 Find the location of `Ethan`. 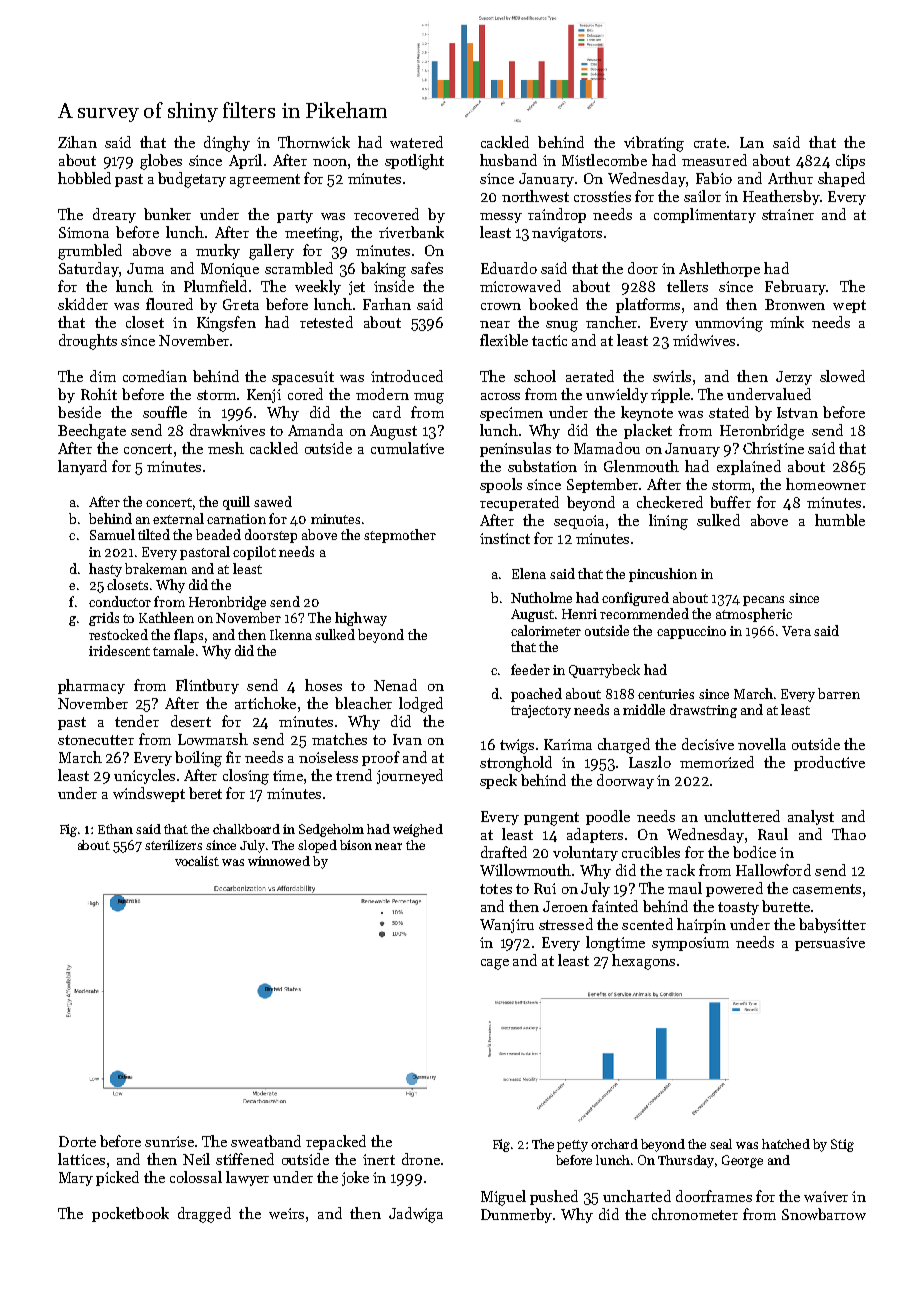

Ethan is located at coordinates (115, 829).
